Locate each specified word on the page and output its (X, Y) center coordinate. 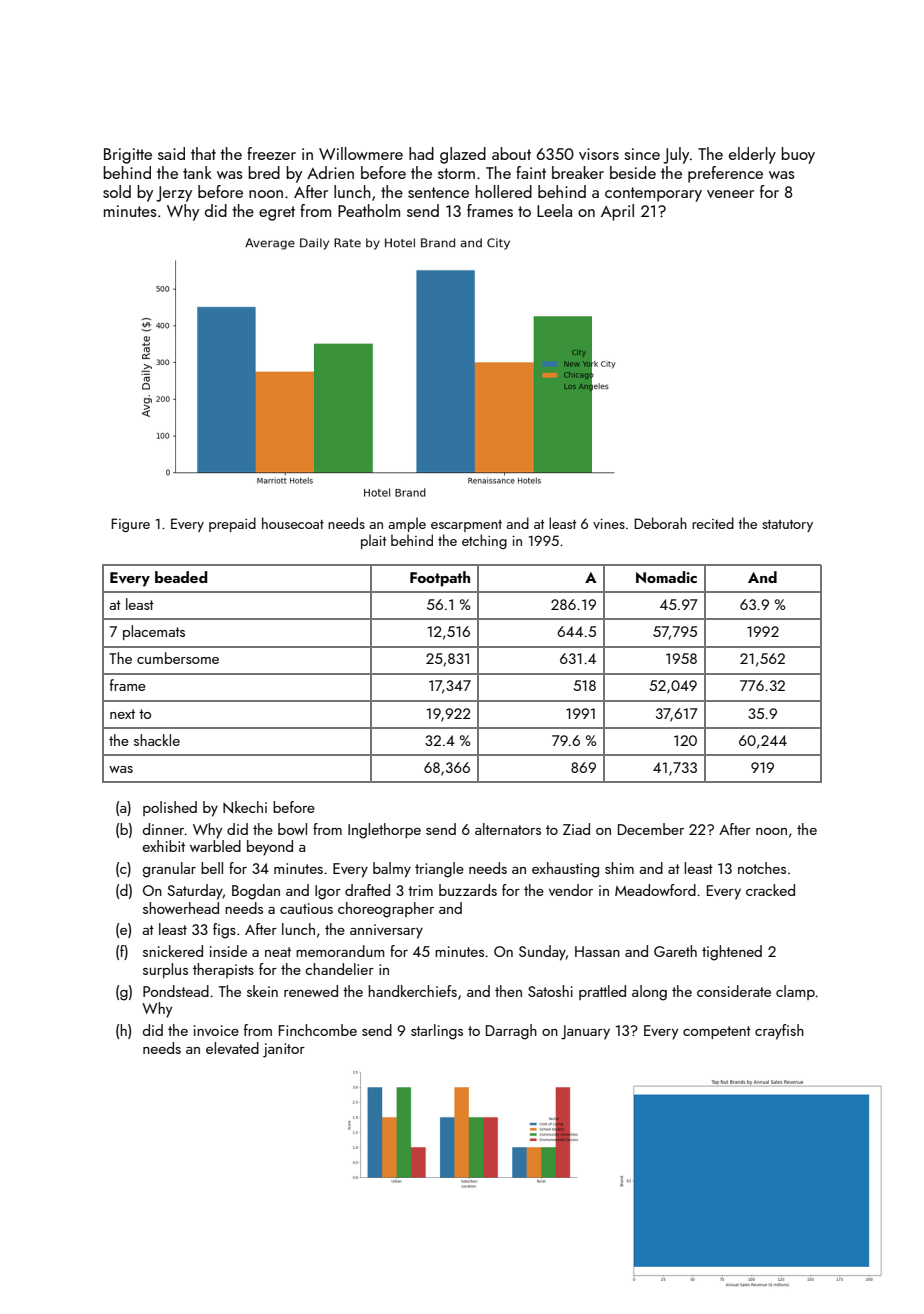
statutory (787, 526)
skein (262, 991)
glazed (463, 155)
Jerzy (174, 194)
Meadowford (655, 890)
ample (407, 524)
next (122, 714)
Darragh (511, 1032)
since (642, 154)
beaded (181, 577)
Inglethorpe (384, 831)
